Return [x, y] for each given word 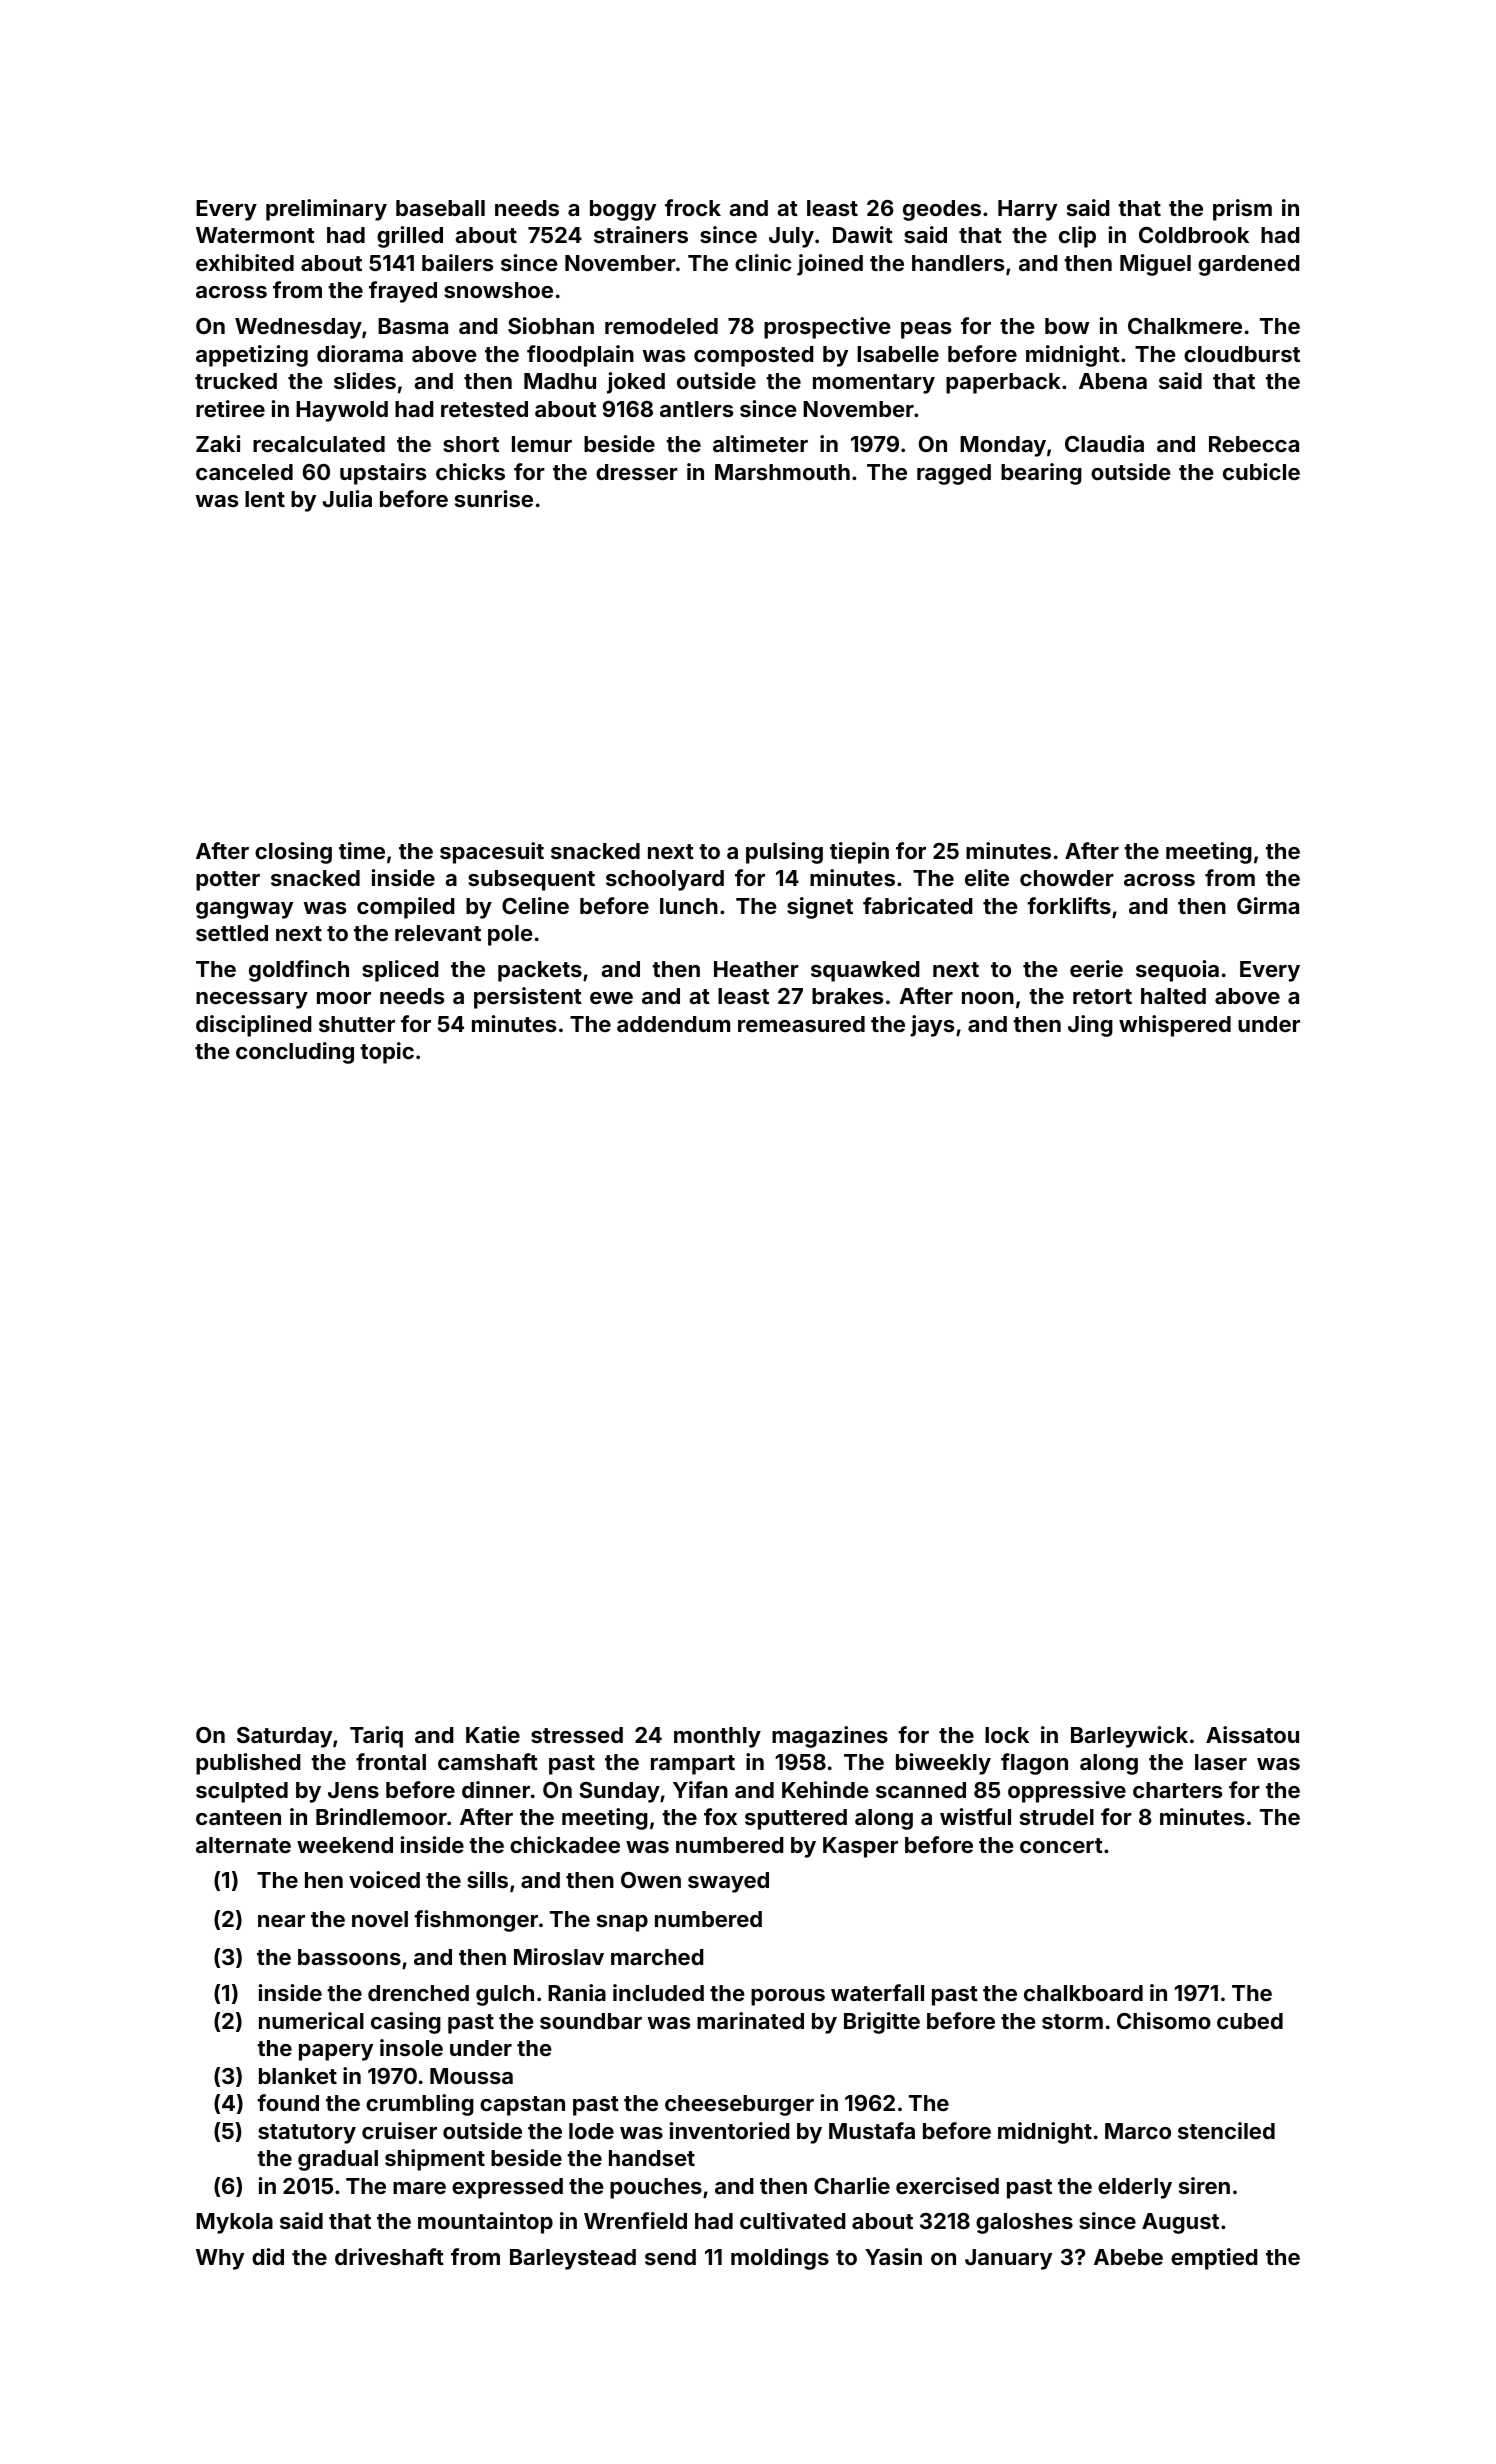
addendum [673, 1024]
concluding [295, 1053]
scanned [921, 1790]
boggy [623, 210]
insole [411, 2047]
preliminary [326, 210]
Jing [1090, 1026]
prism [1242, 210]
